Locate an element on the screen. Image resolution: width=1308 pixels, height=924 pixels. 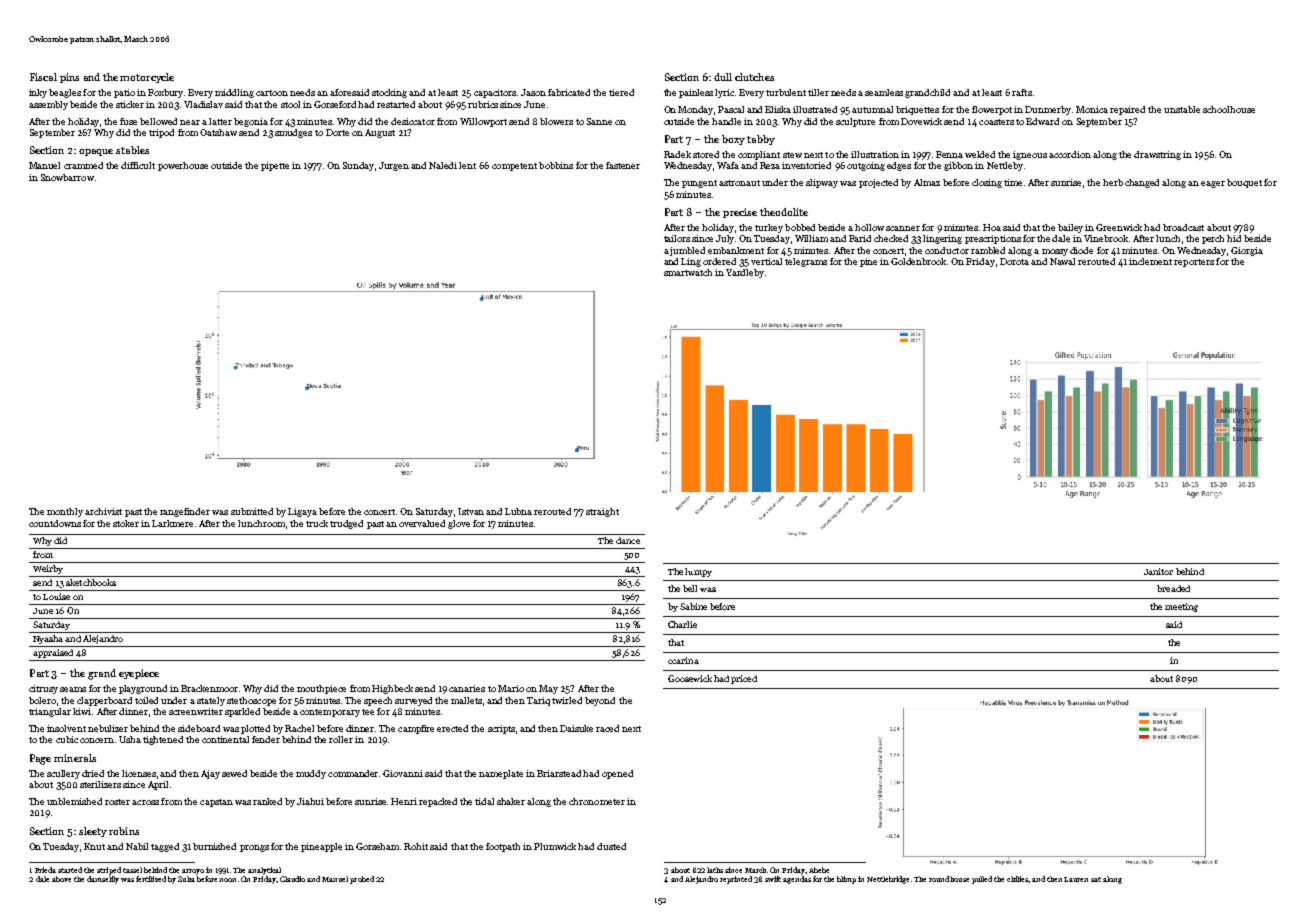
capacitors is located at coordinates (495, 93).
